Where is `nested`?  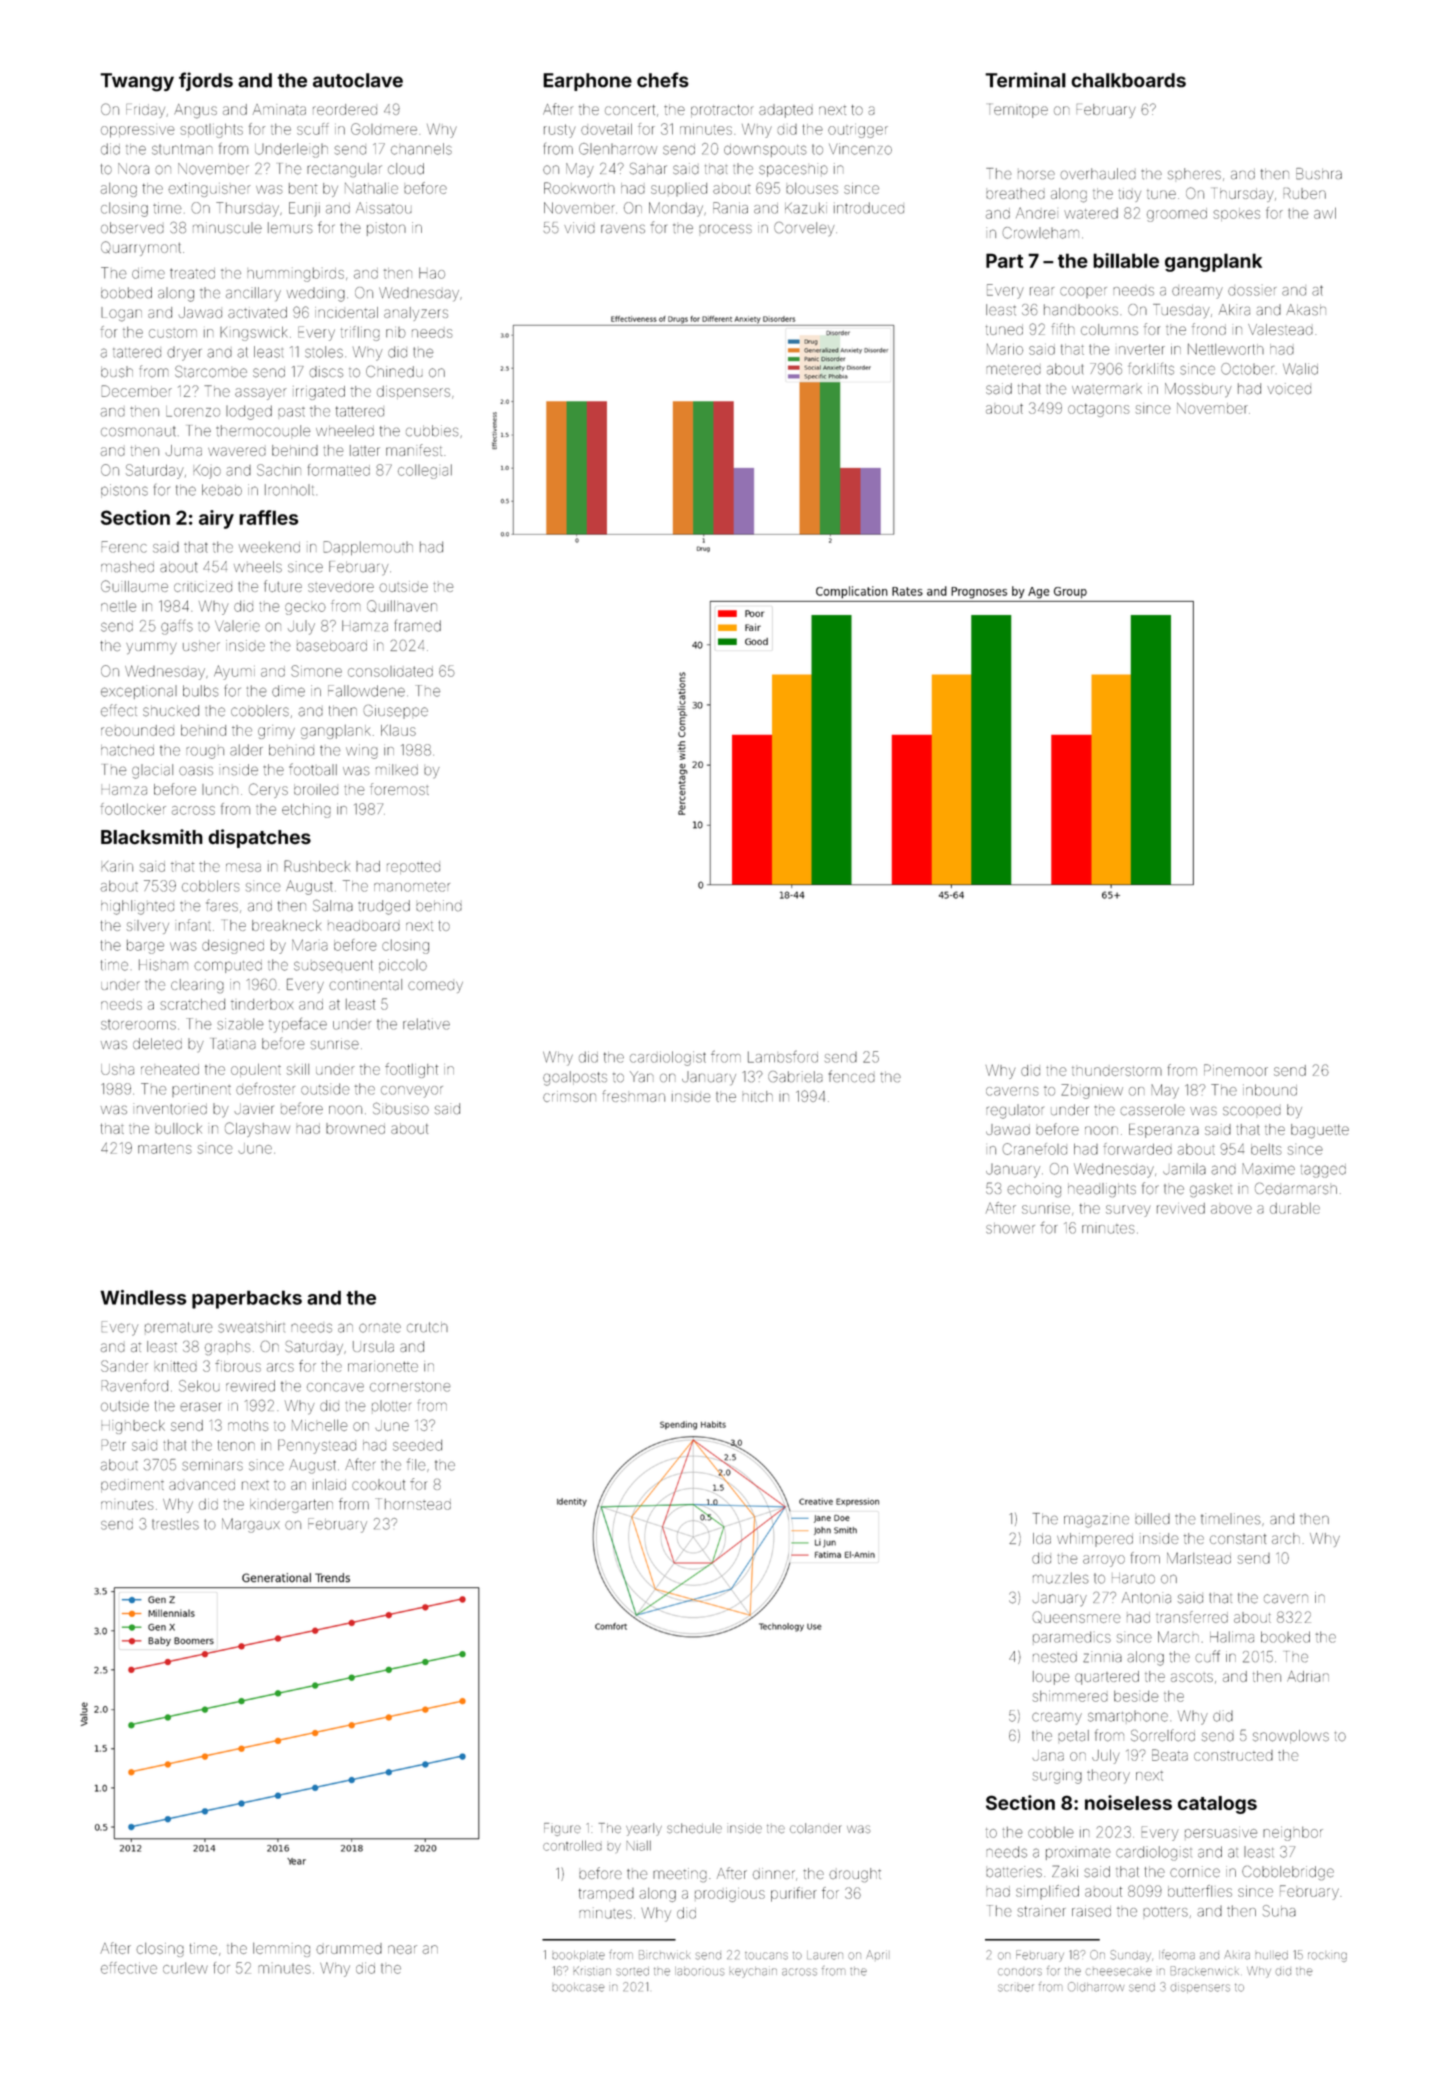 nested is located at coordinates (1055, 1658).
